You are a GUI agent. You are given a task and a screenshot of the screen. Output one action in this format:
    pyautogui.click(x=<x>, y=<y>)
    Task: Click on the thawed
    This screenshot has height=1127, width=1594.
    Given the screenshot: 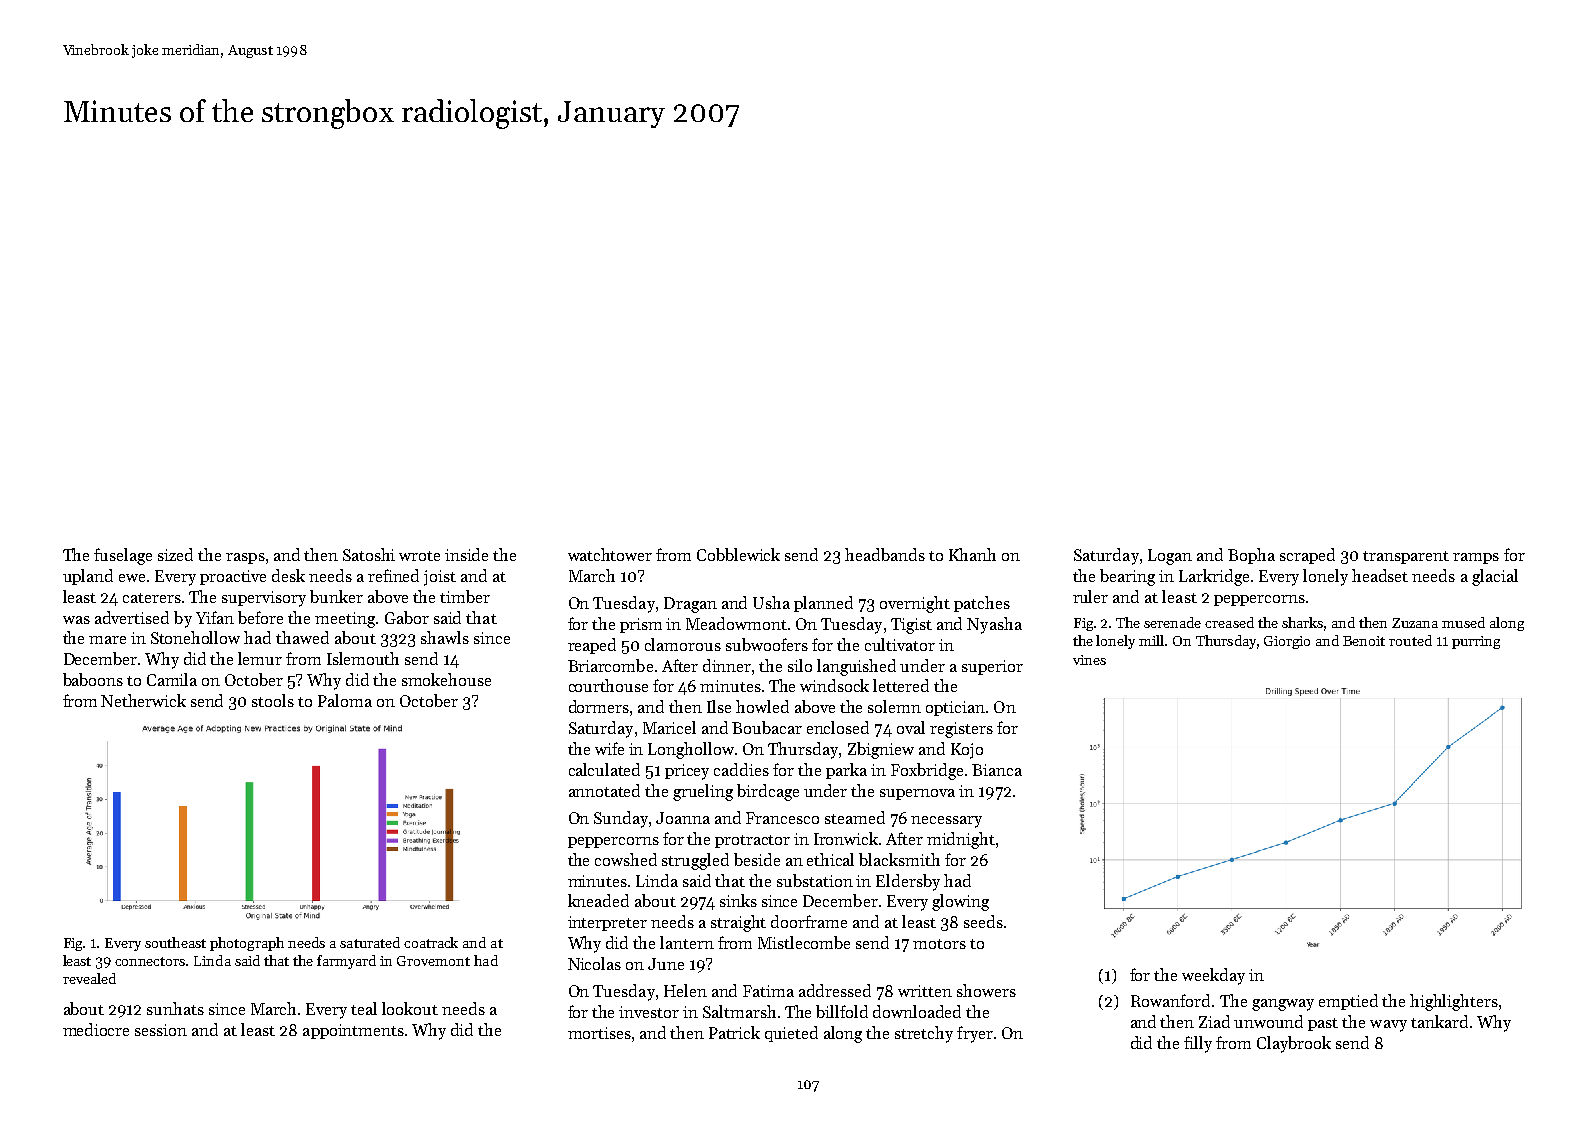 What is the action you would take?
    pyautogui.click(x=302, y=637)
